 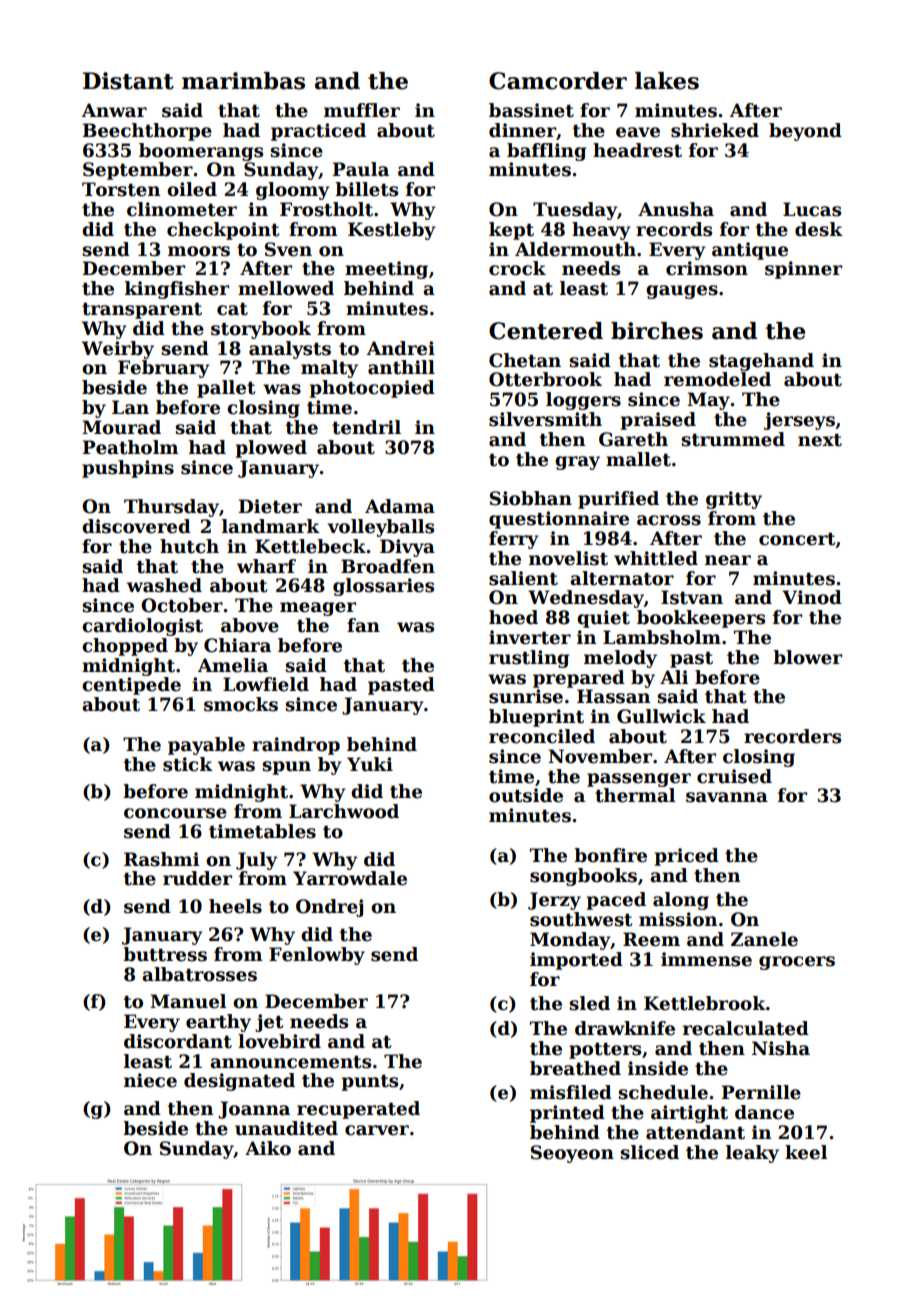 What do you see at coordinates (692, 597) in the image?
I see `Istvan` at bounding box center [692, 597].
